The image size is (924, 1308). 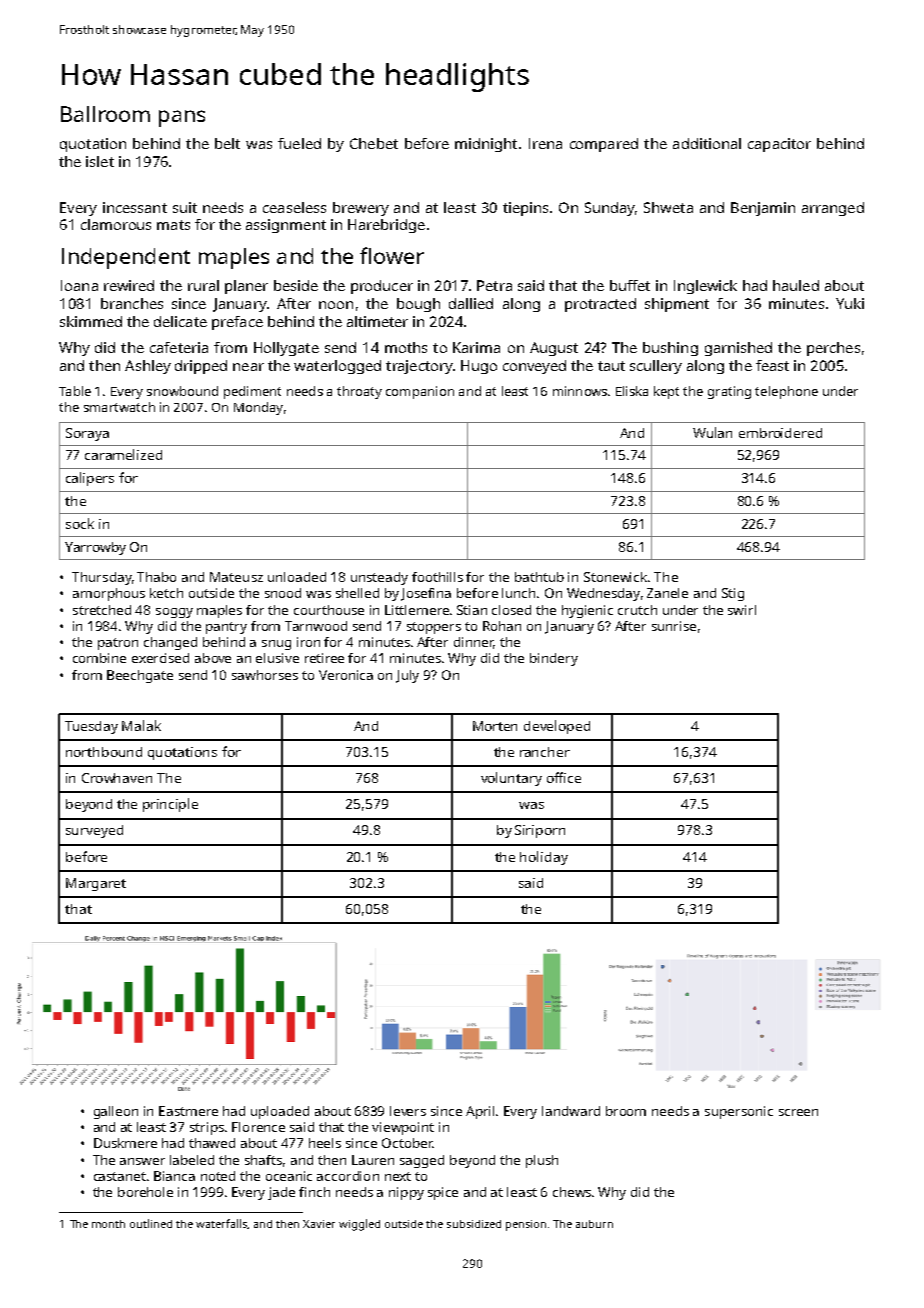 What do you see at coordinates (729, 392) in the screenshot?
I see `grating` at bounding box center [729, 392].
